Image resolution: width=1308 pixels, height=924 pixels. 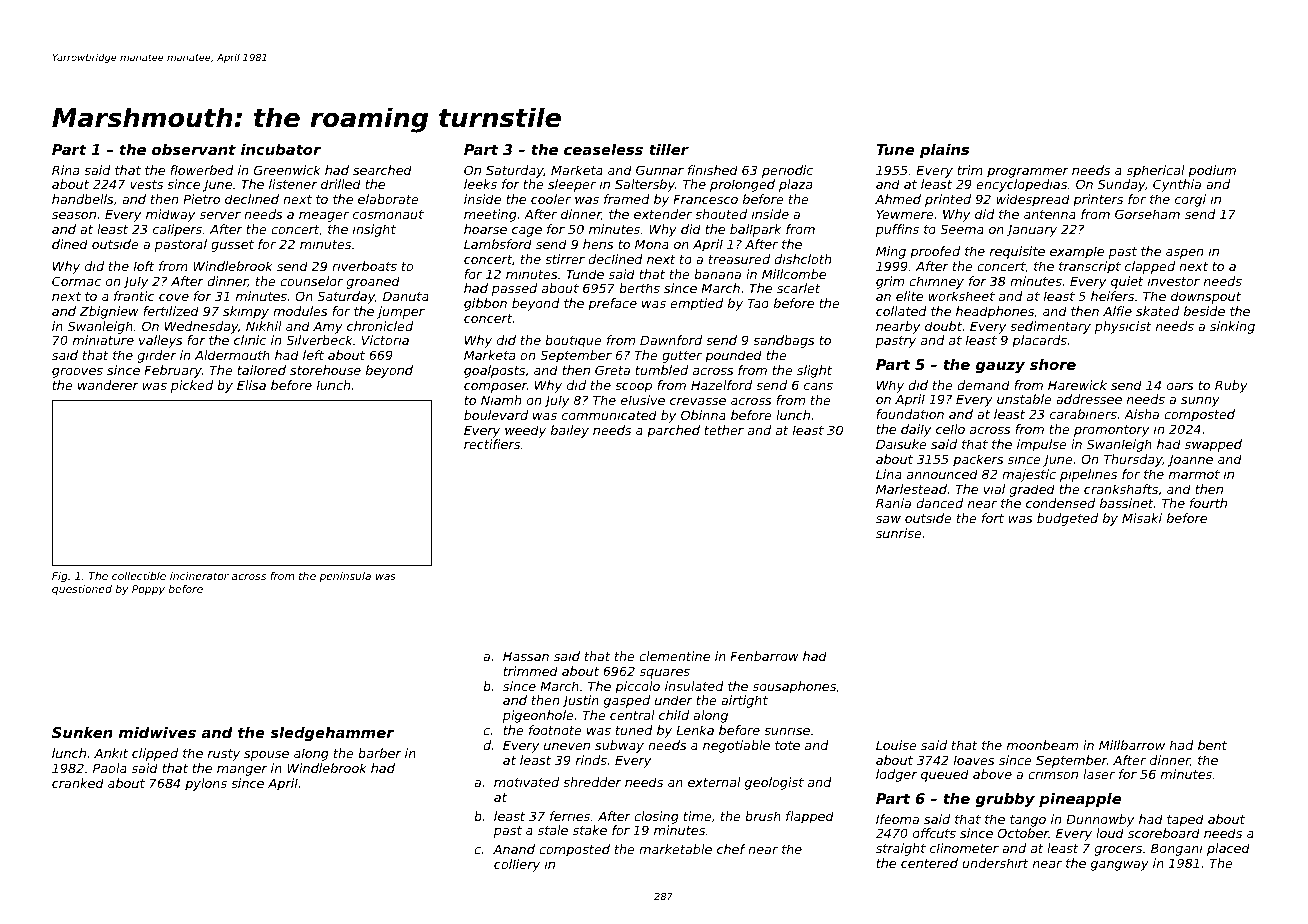 I want to click on scoreboard, so click(x=1164, y=833).
